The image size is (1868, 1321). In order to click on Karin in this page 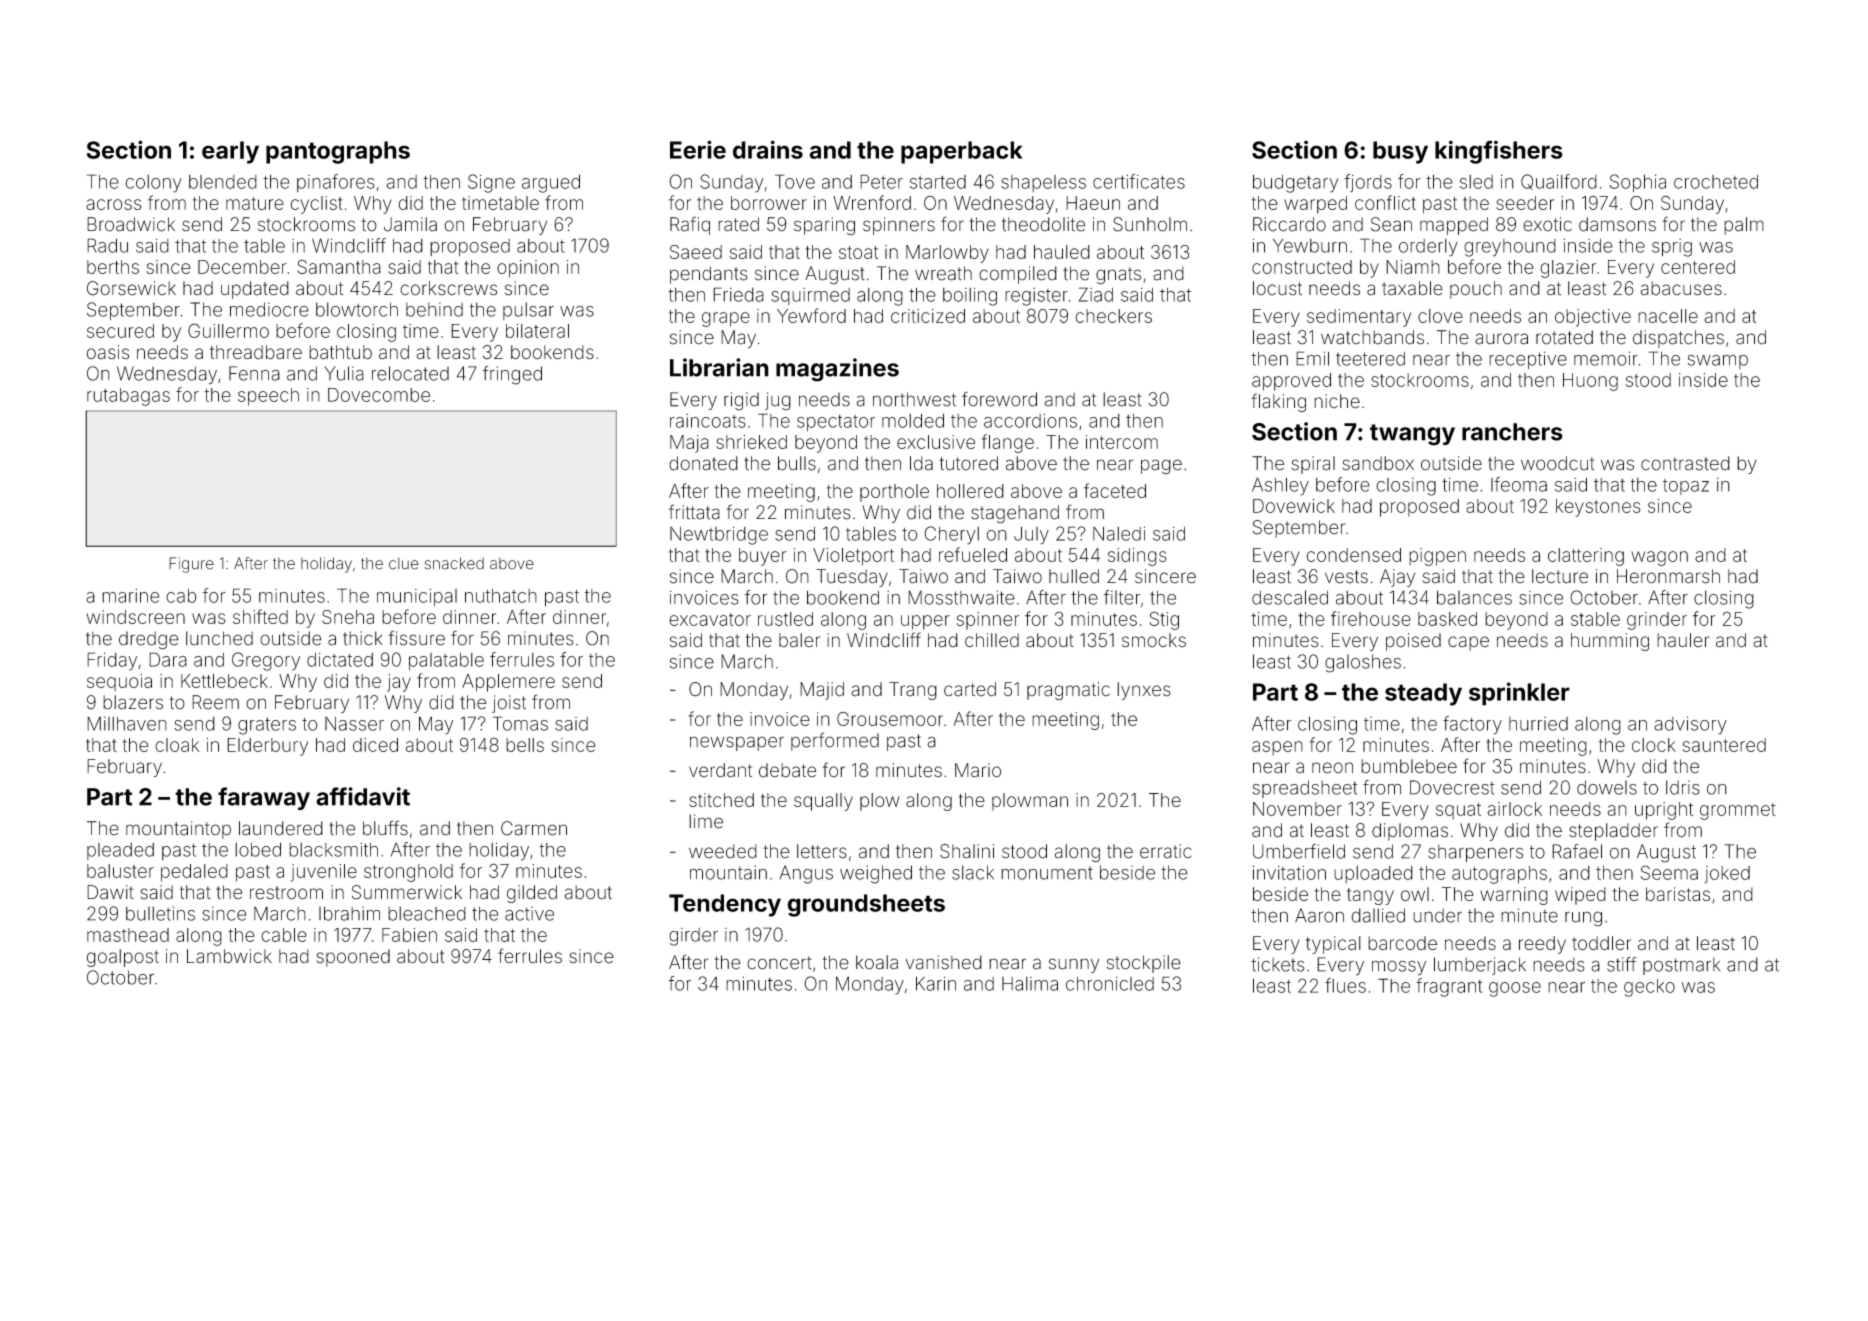, I will do `click(936, 983)`.
